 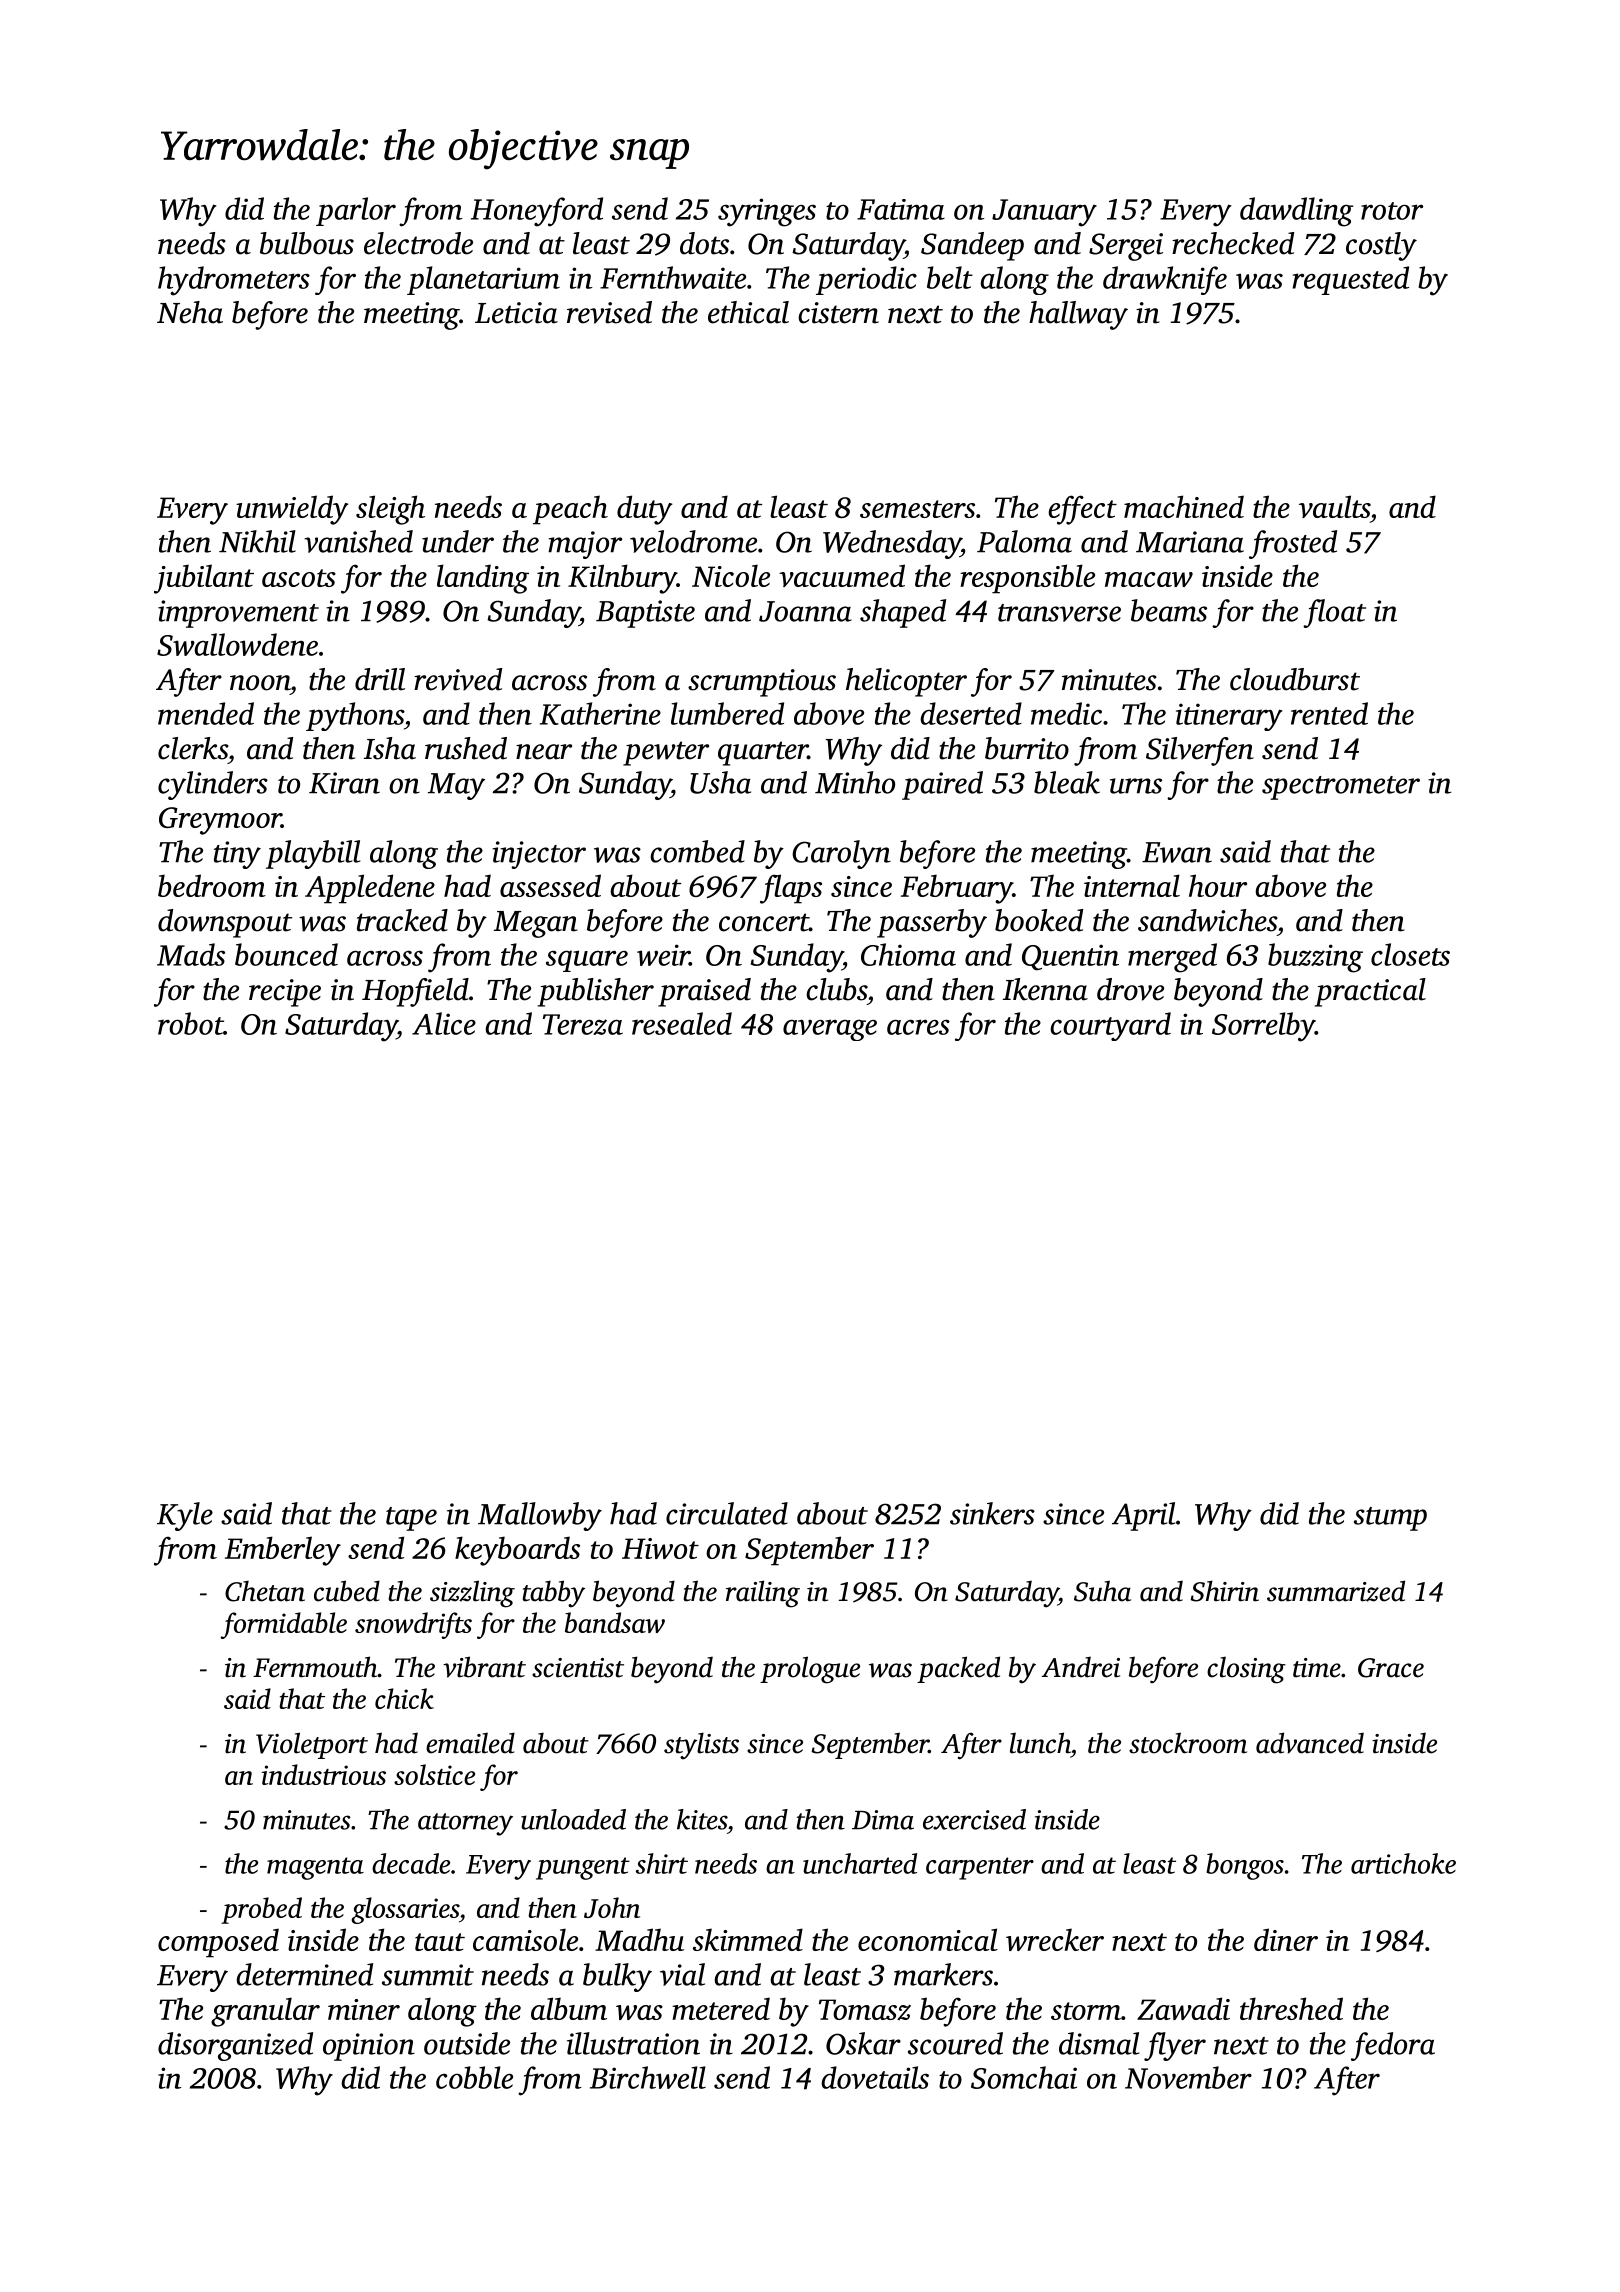 What do you see at coordinates (544, 752) in the page?
I see `near` at bounding box center [544, 752].
